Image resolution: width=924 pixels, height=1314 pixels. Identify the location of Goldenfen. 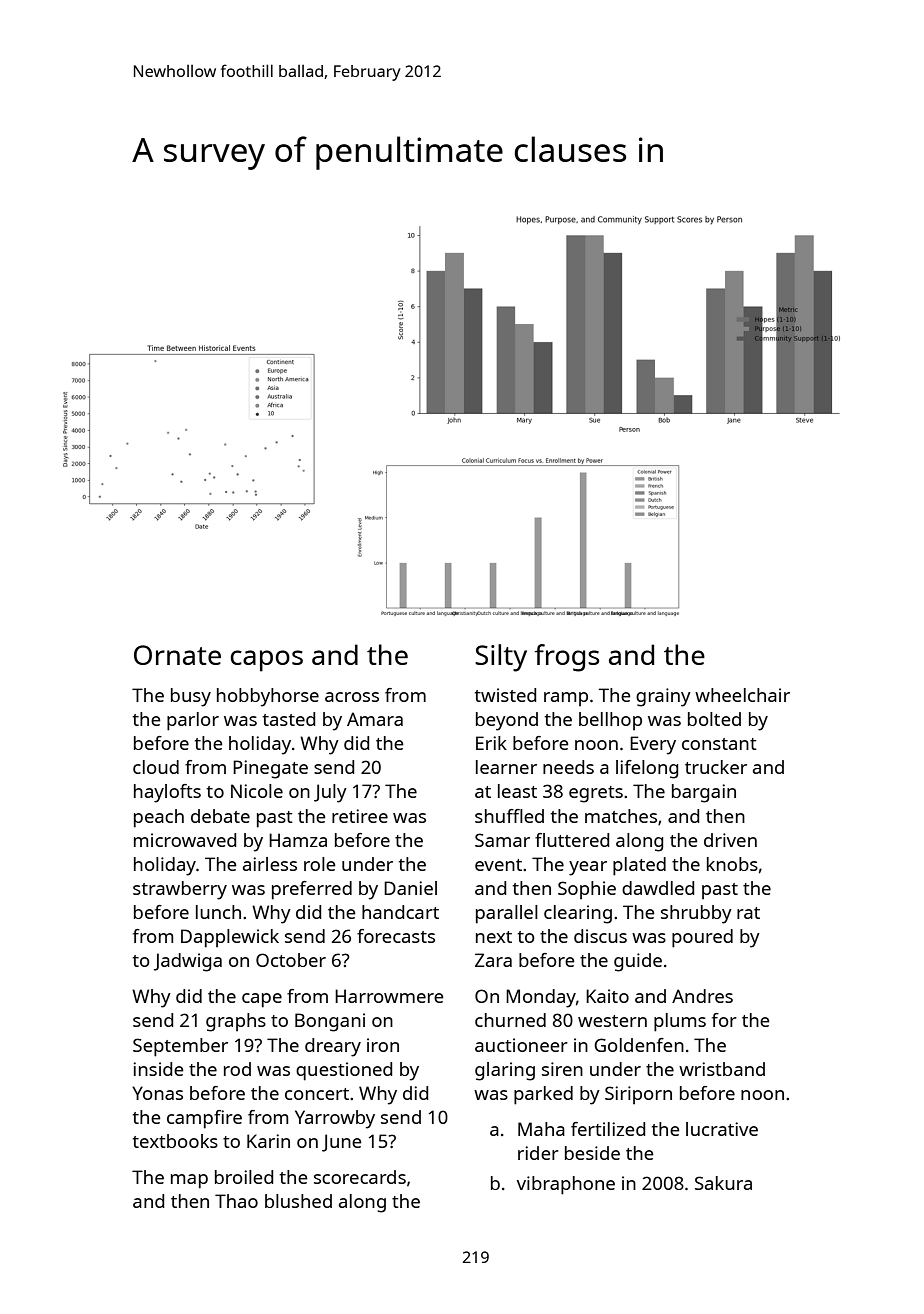
(639, 1045).
